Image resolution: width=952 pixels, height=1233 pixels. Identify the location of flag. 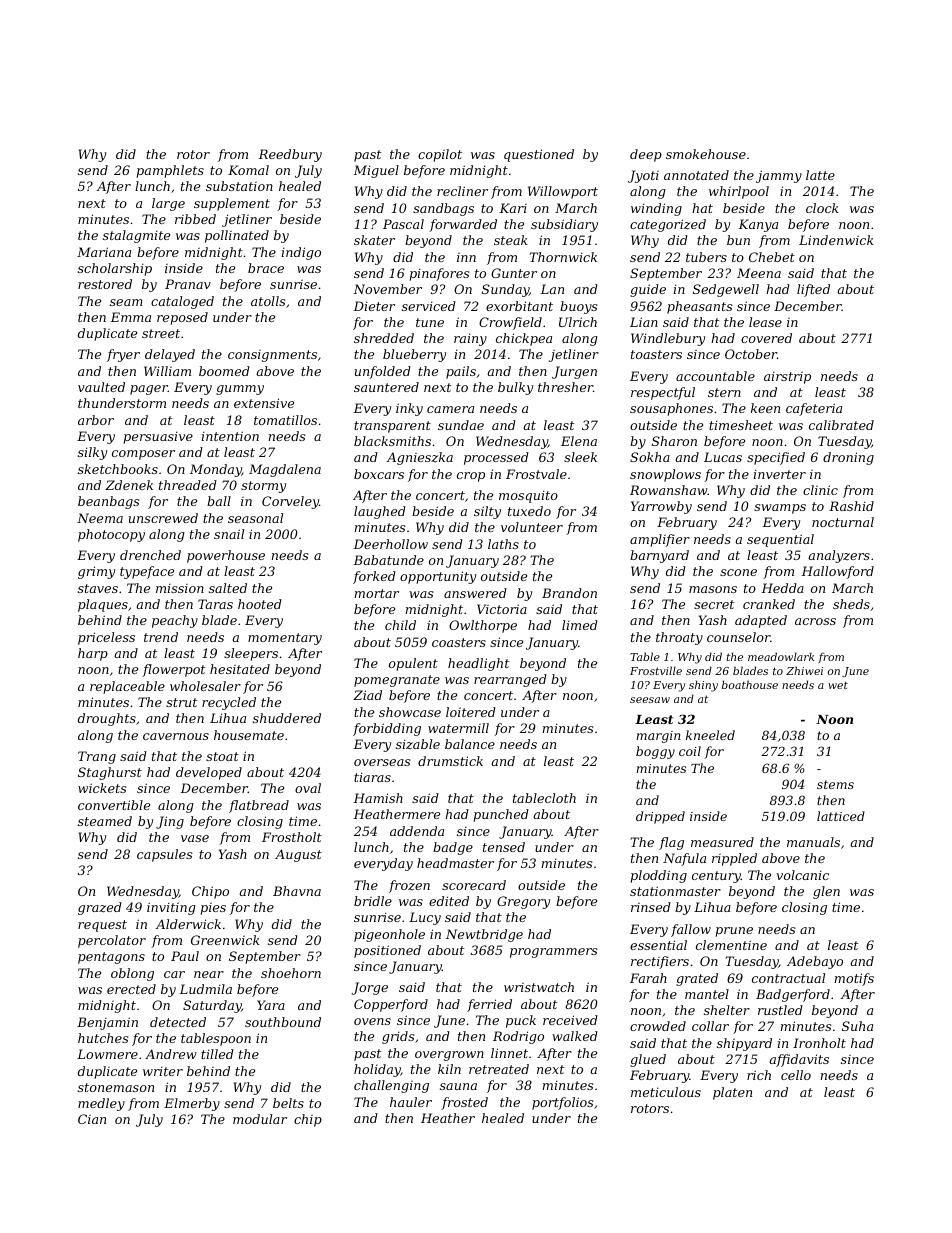
(671, 843).
